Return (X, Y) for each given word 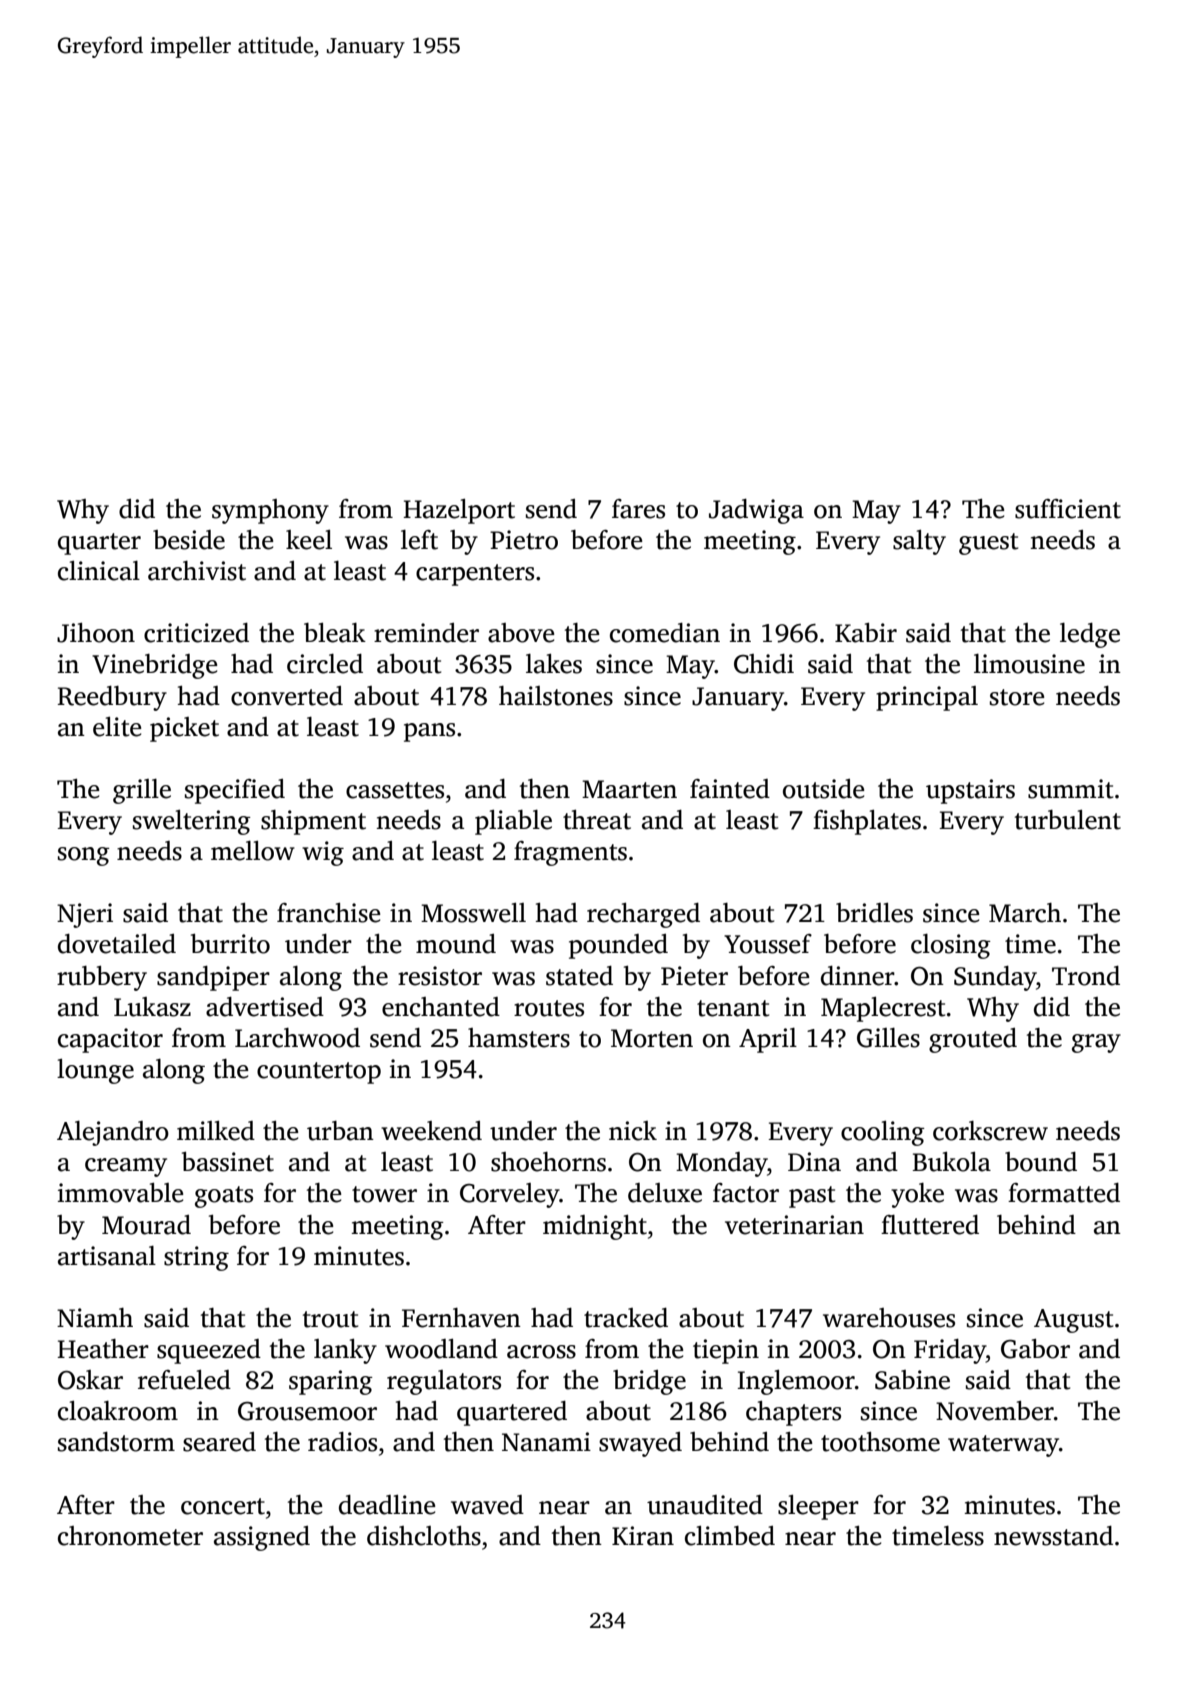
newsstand (1053, 1536)
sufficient (1068, 509)
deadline (387, 1505)
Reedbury (112, 698)
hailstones (556, 696)
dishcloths (424, 1536)
